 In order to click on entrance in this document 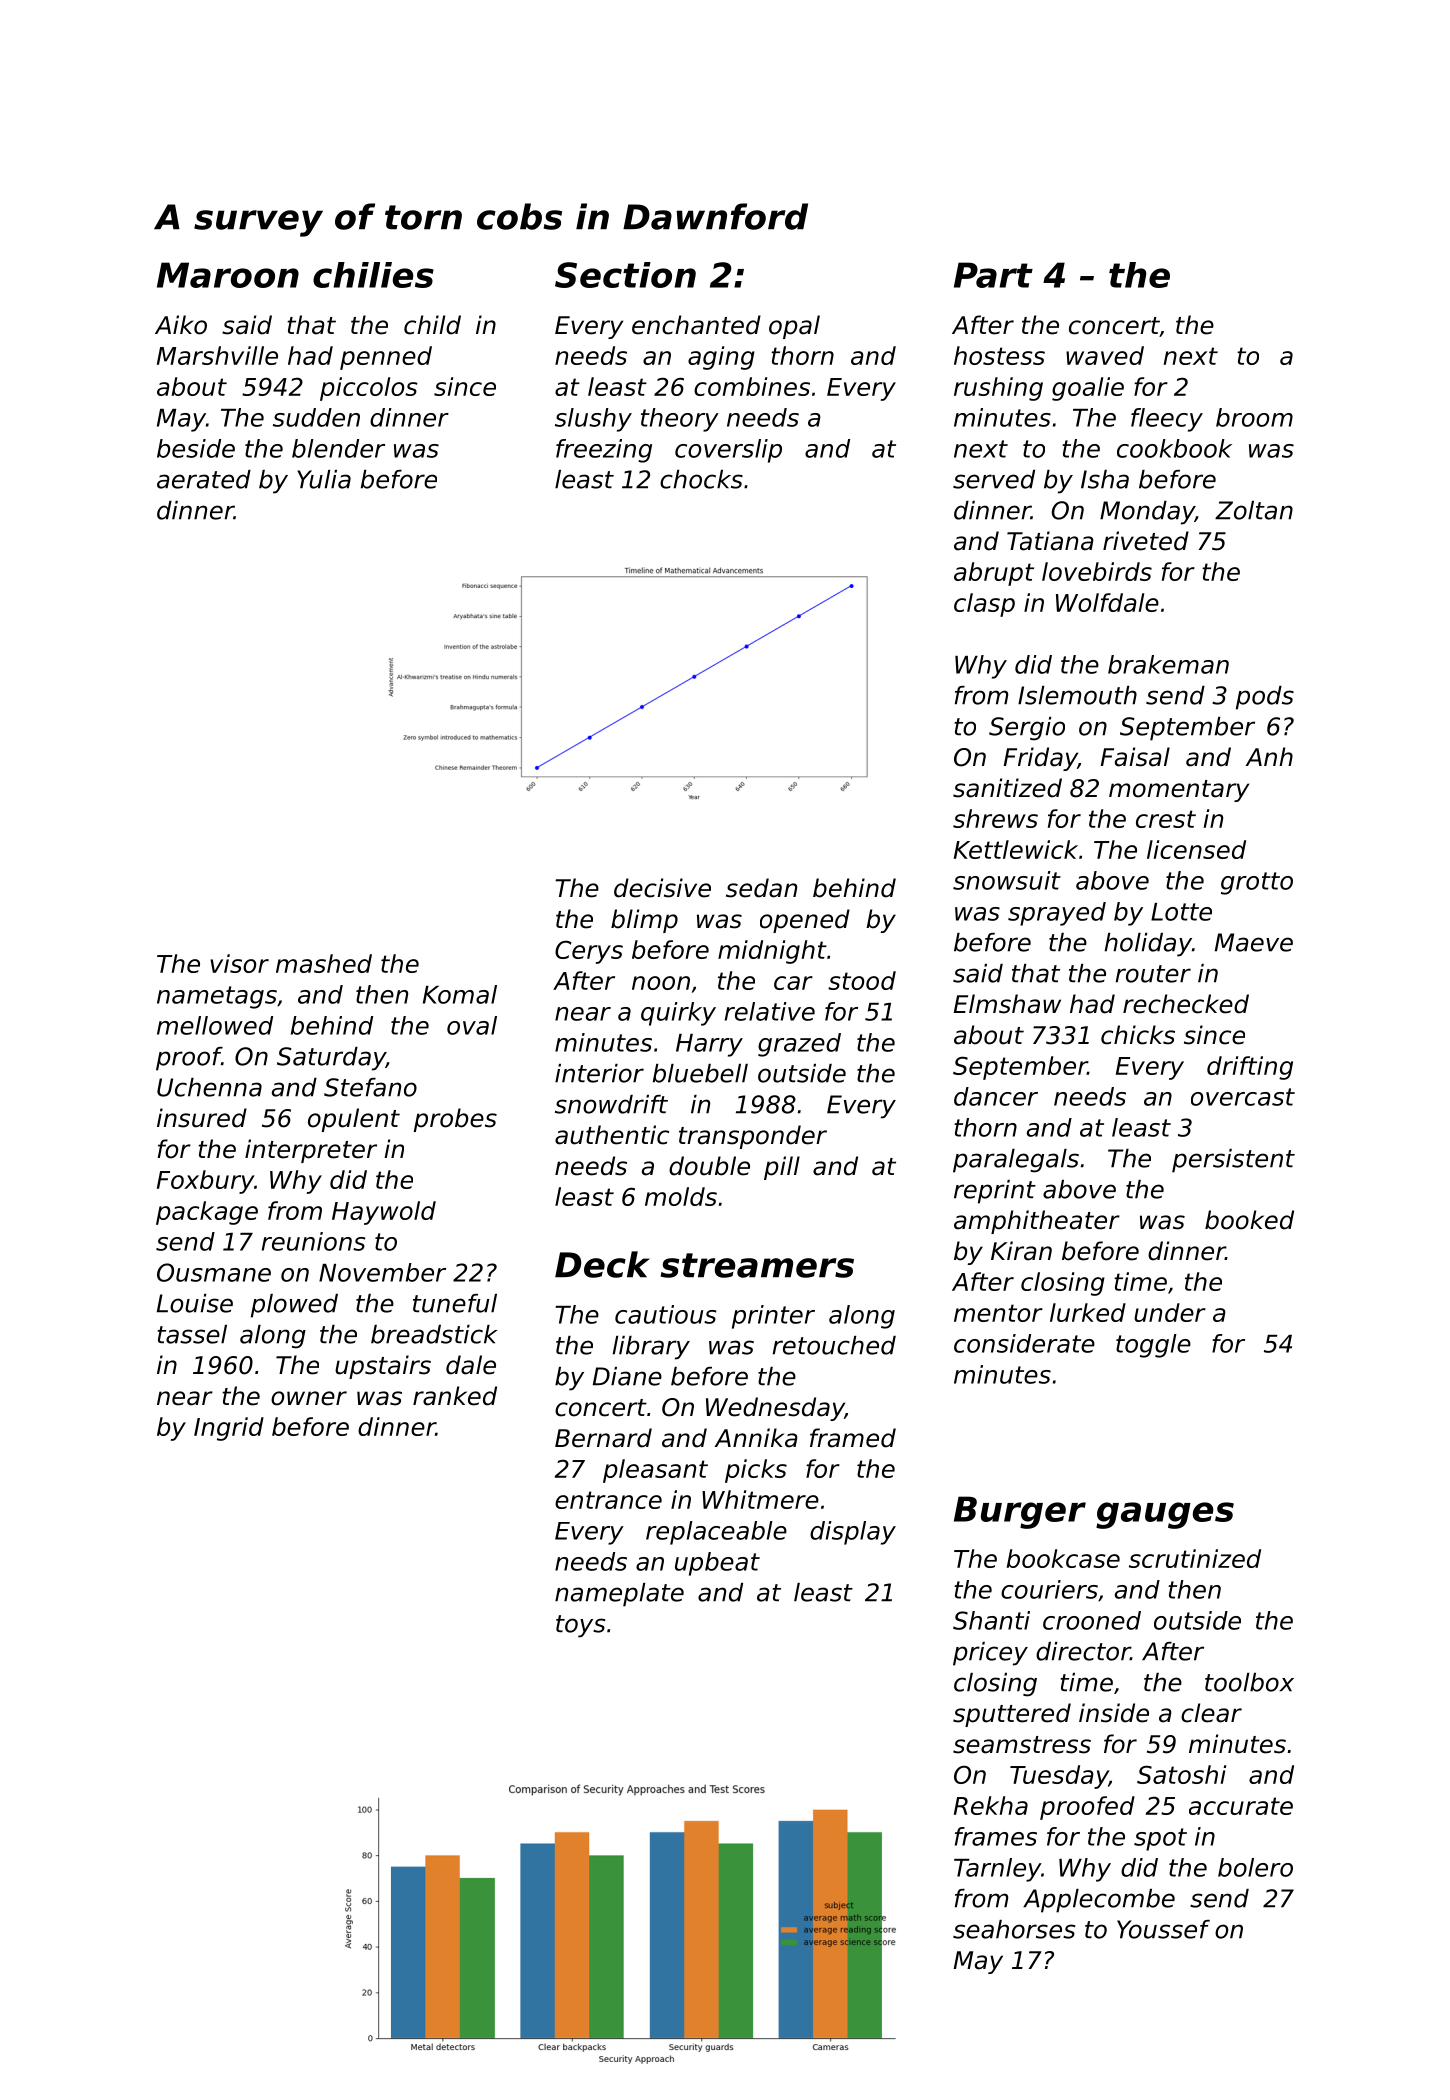, I will do `click(608, 1500)`.
